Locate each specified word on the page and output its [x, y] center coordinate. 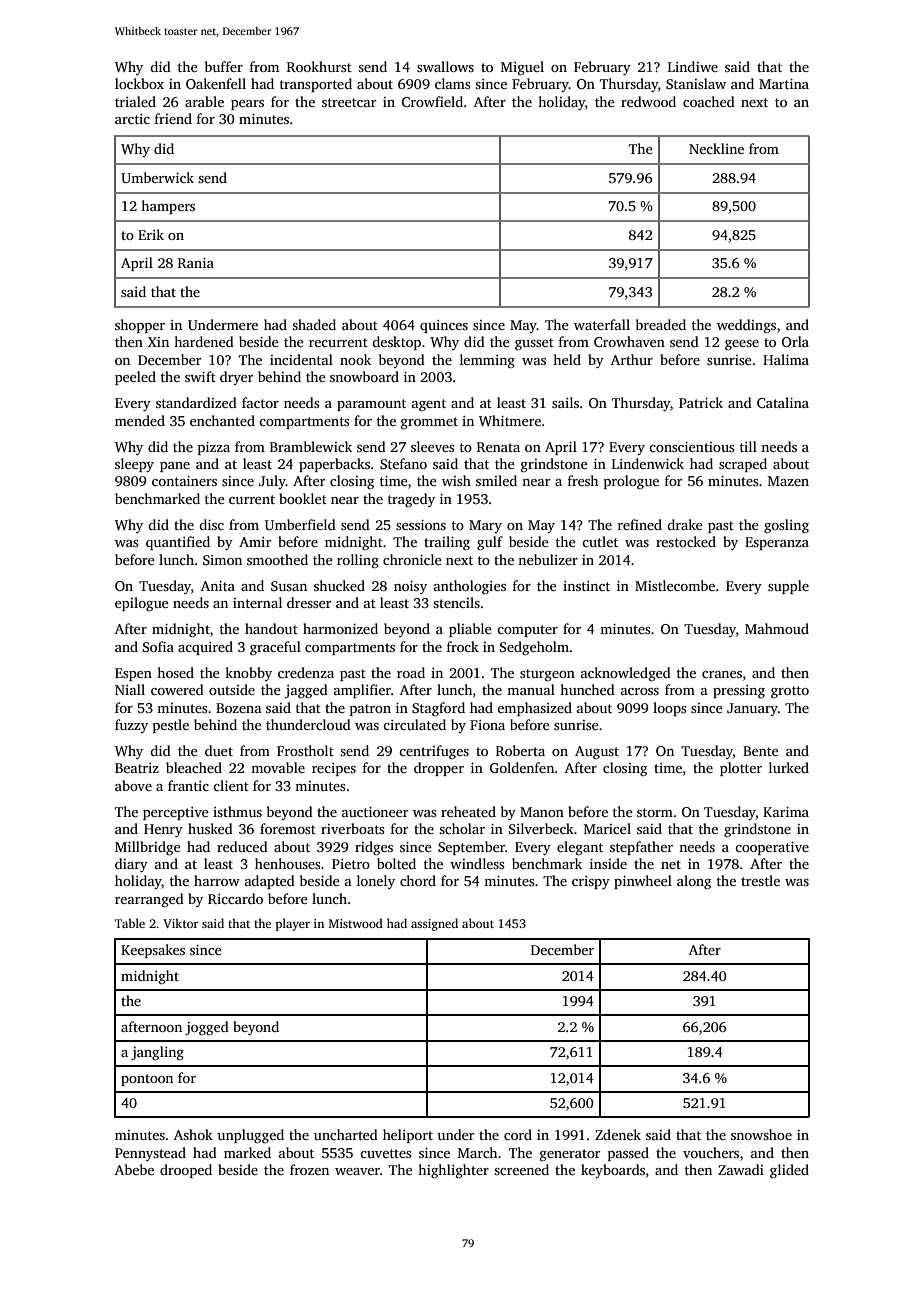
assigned [434, 924]
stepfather [641, 848]
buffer [224, 66]
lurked [789, 767]
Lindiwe [693, 66]
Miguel [522, 68]
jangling [157, 1053]
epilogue [142, 604]
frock [463, 646]
